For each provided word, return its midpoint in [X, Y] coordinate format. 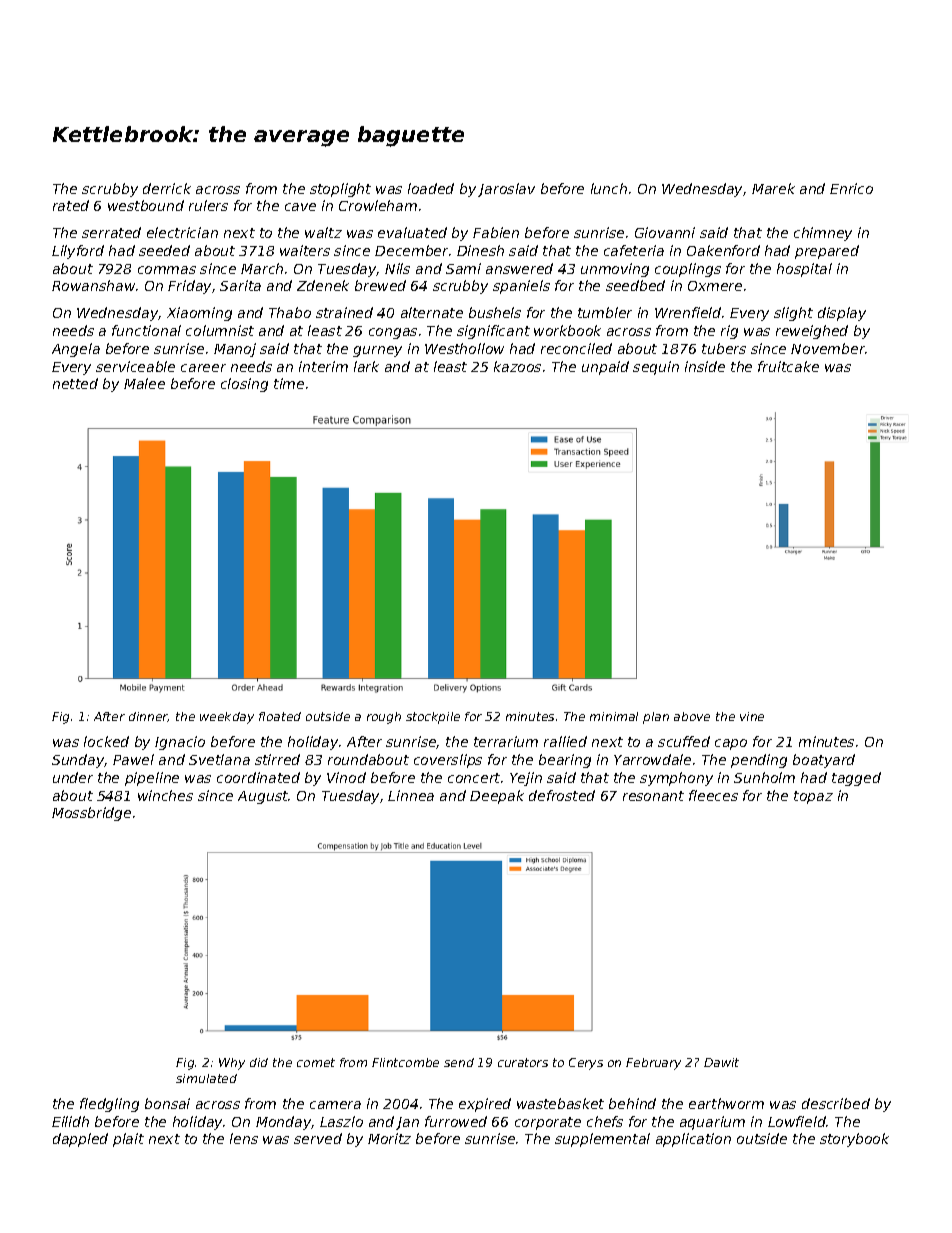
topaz [813, 797]
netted [75, 383]
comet [316, 1062]
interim [323, 366]
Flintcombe [405, 1062]
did [259, 1062]
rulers [208, 205]
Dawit [721, 1062]
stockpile [433, 718]
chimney [823, 234]
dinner [148, 717]
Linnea [411, 795]
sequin [656, 368]
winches [165, 795]
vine [752, 716]
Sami [463, 268]
